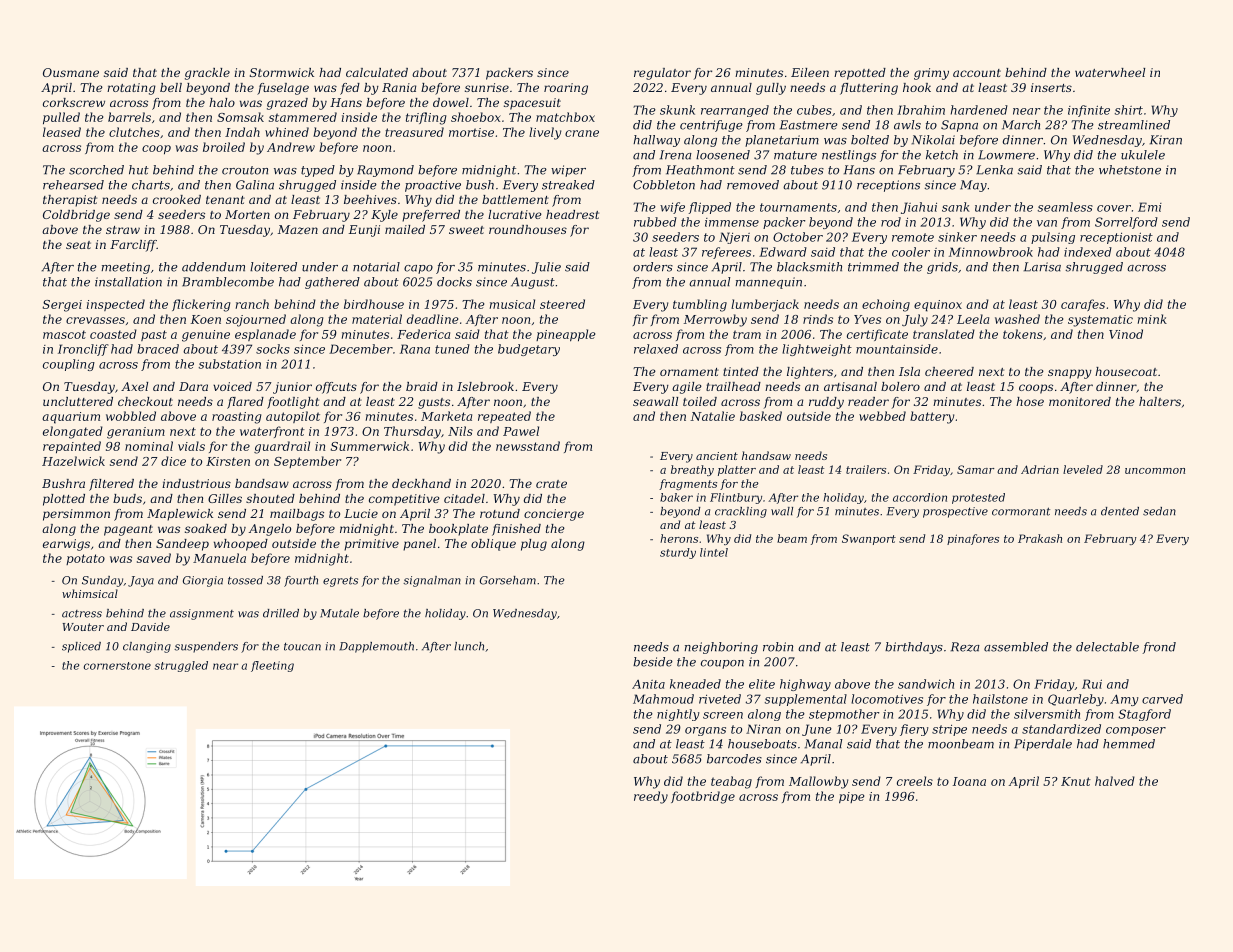 This screenshot has height=952, width=1233. Describe the element at coordinates (722, 664) in the screenshot. I see `coupon` at that location.
